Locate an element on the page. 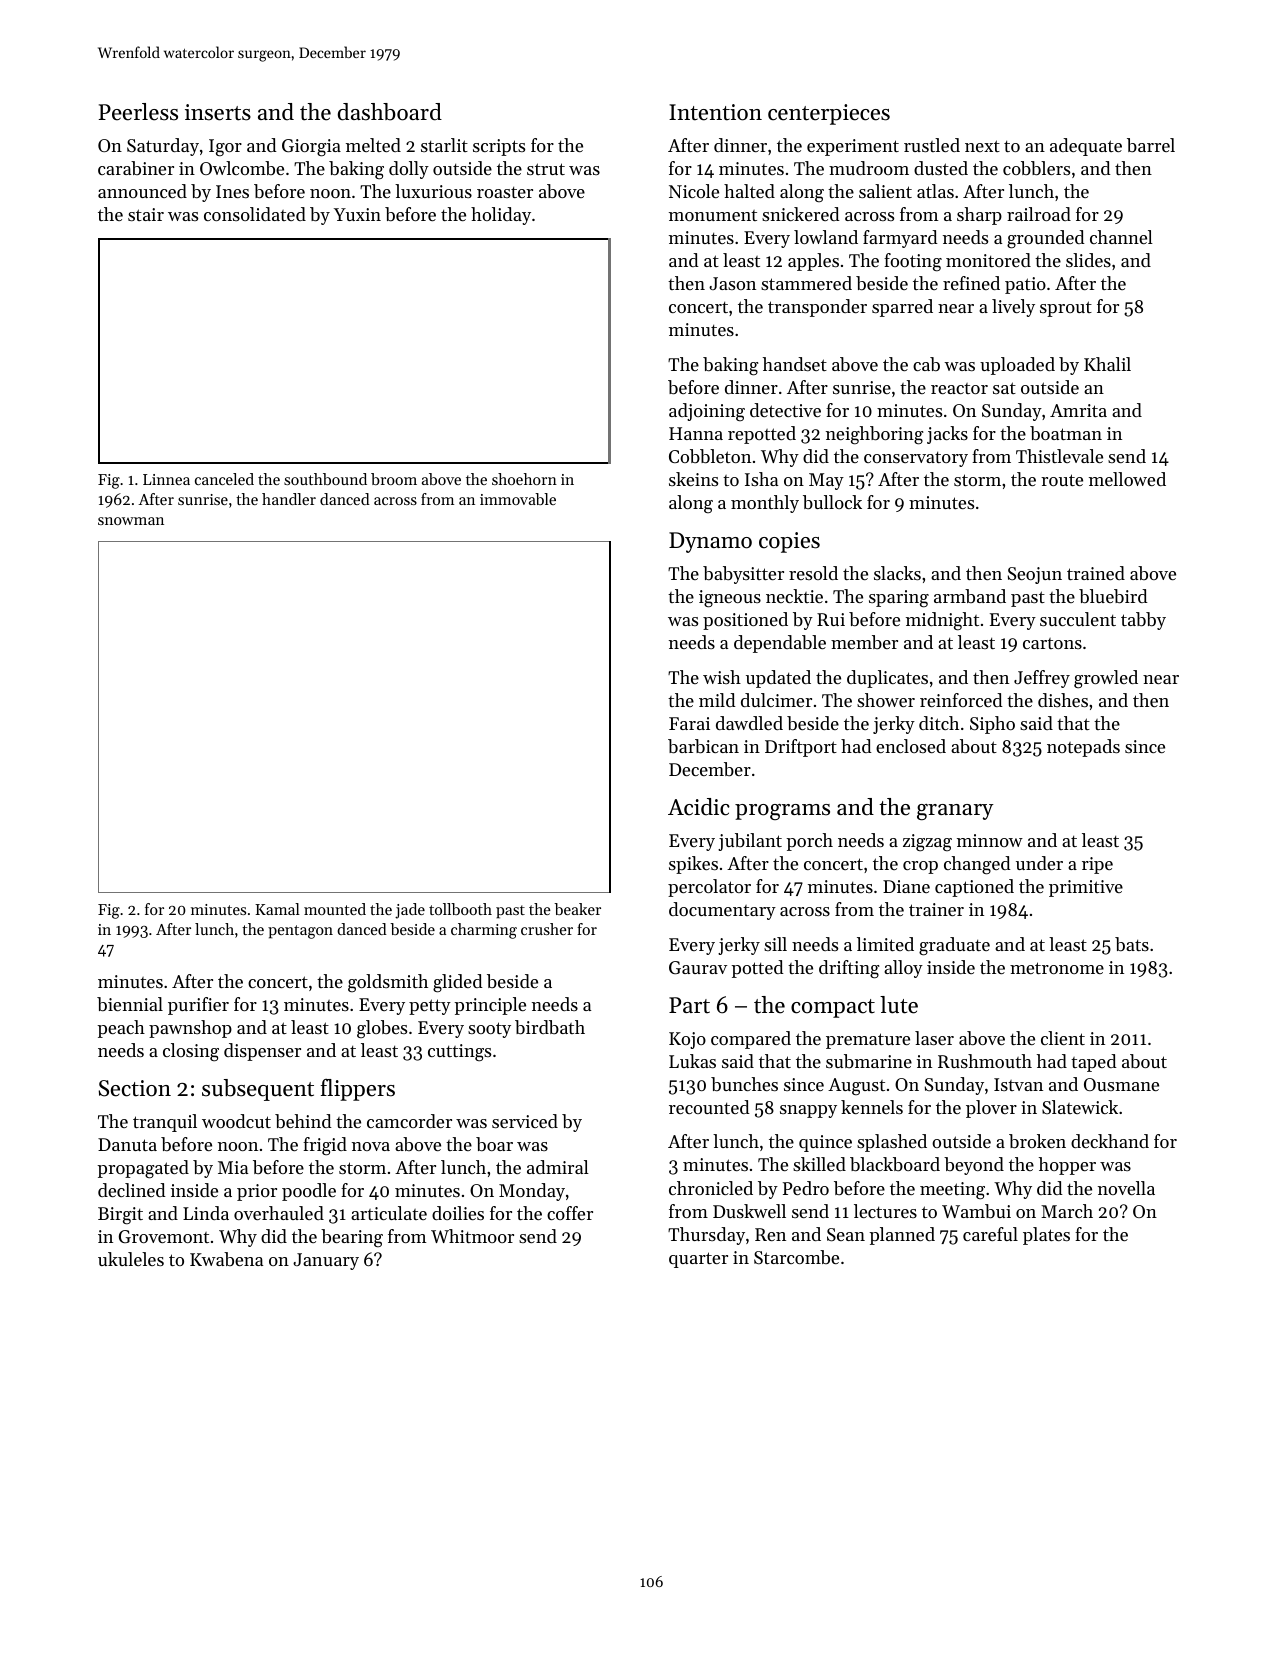  holiday is located at coordinates (501, 216).
